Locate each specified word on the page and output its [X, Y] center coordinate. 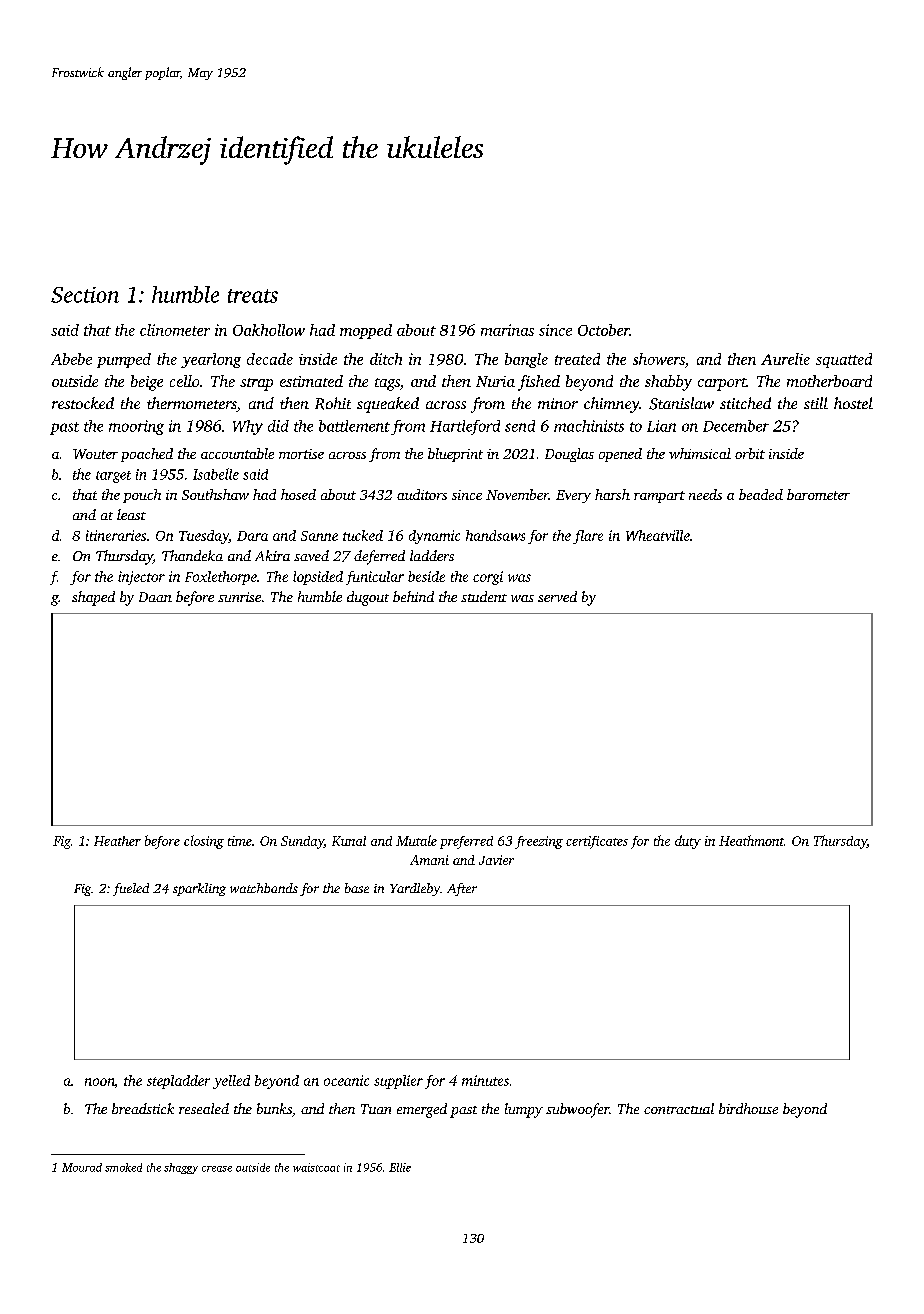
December [736, 426]
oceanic [346, 1080]
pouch [142, 496]
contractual [679, 1108]
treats [253, 296]
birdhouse [748, 1108]
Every [573, 496]
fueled [131, 889]
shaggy [181, 1168]
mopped [366, 331]
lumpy [524, 1110]
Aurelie [785, 359]
